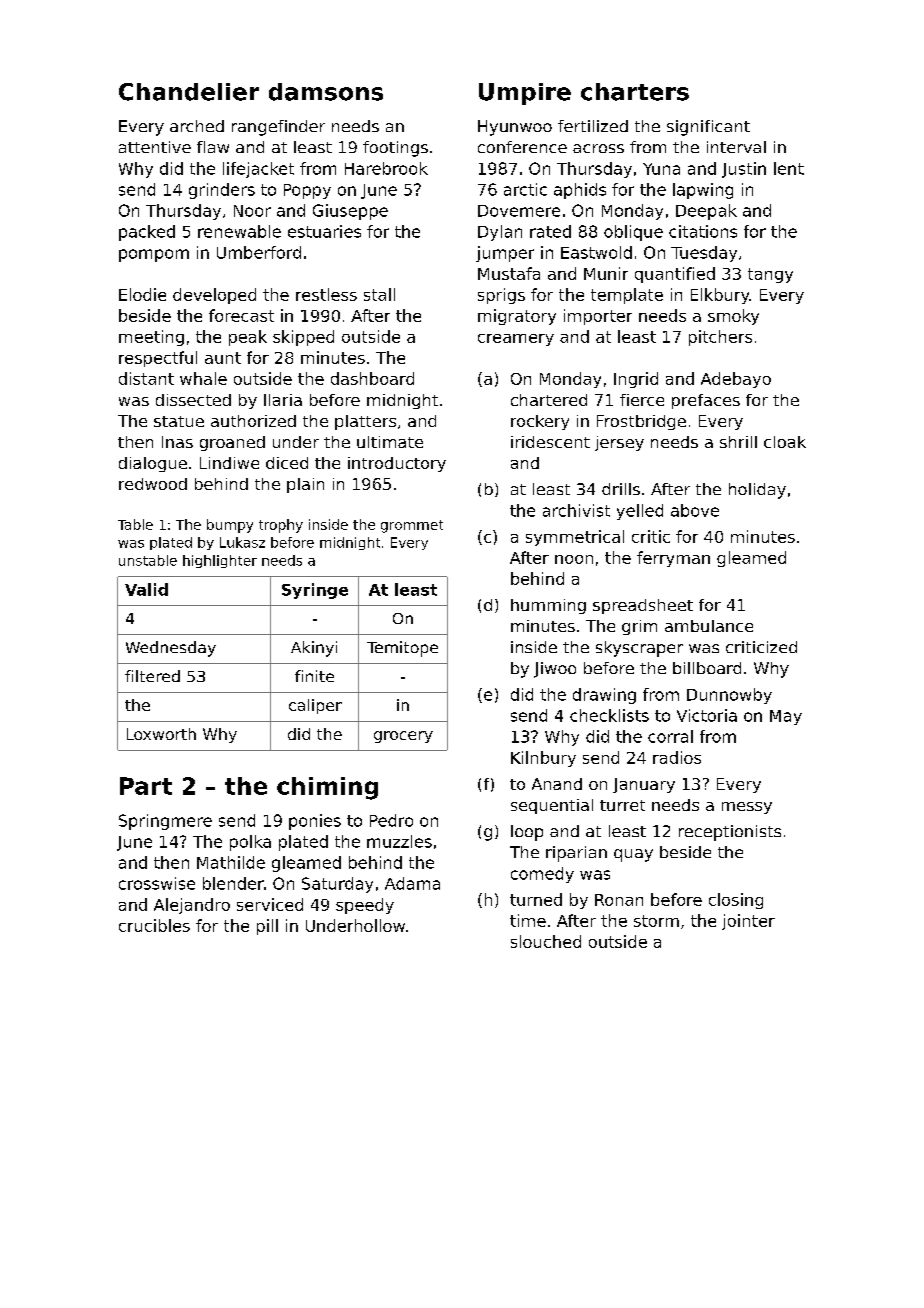  What do you see at coordinates (250, 843) in the document?
I see `polka` at bounding box center [250, 843].
